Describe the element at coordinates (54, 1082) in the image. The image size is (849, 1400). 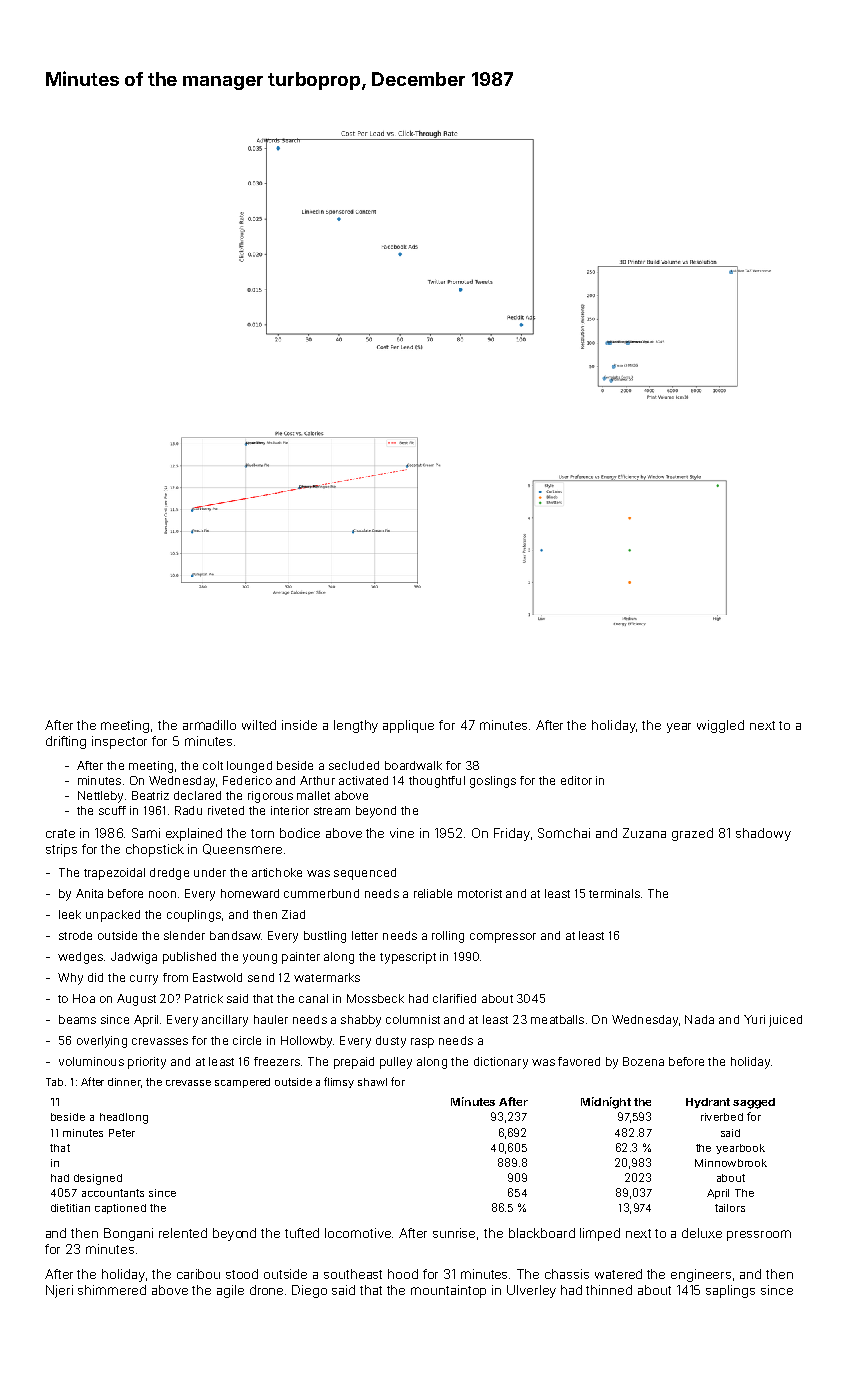
I see `Tab` at that location.
